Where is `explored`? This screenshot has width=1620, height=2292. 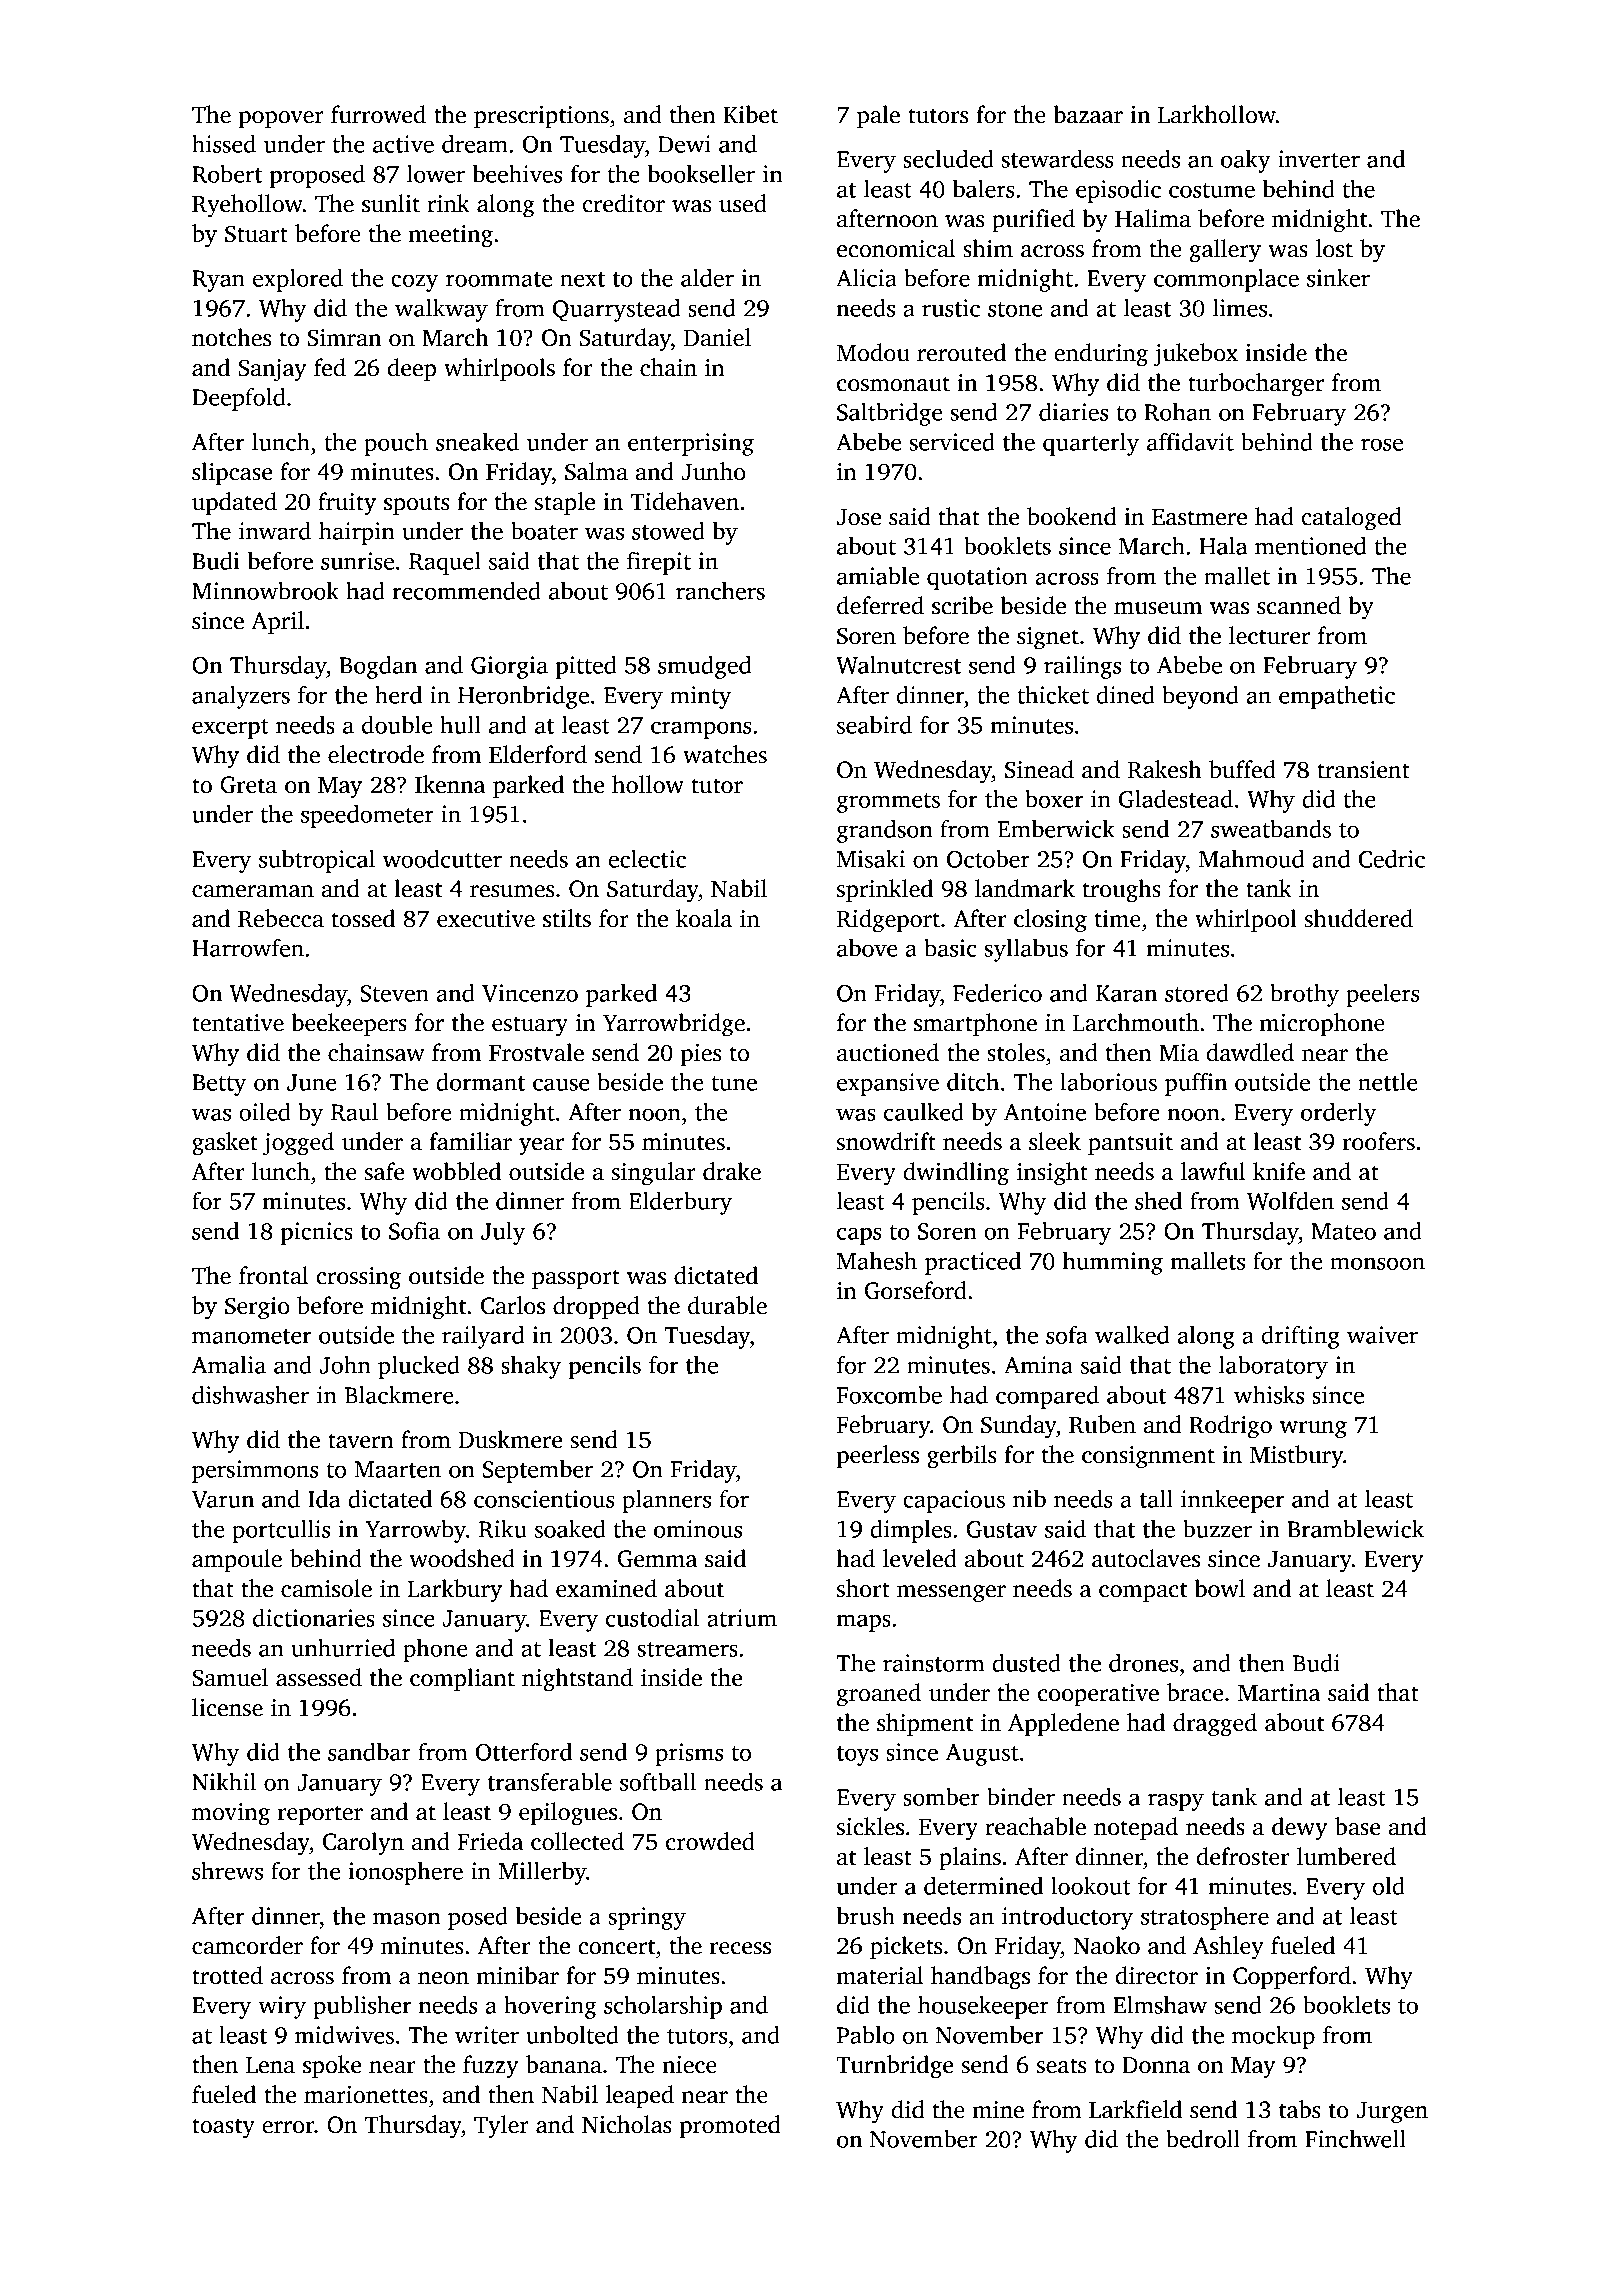 explored is located at coordinates (298, 280).
